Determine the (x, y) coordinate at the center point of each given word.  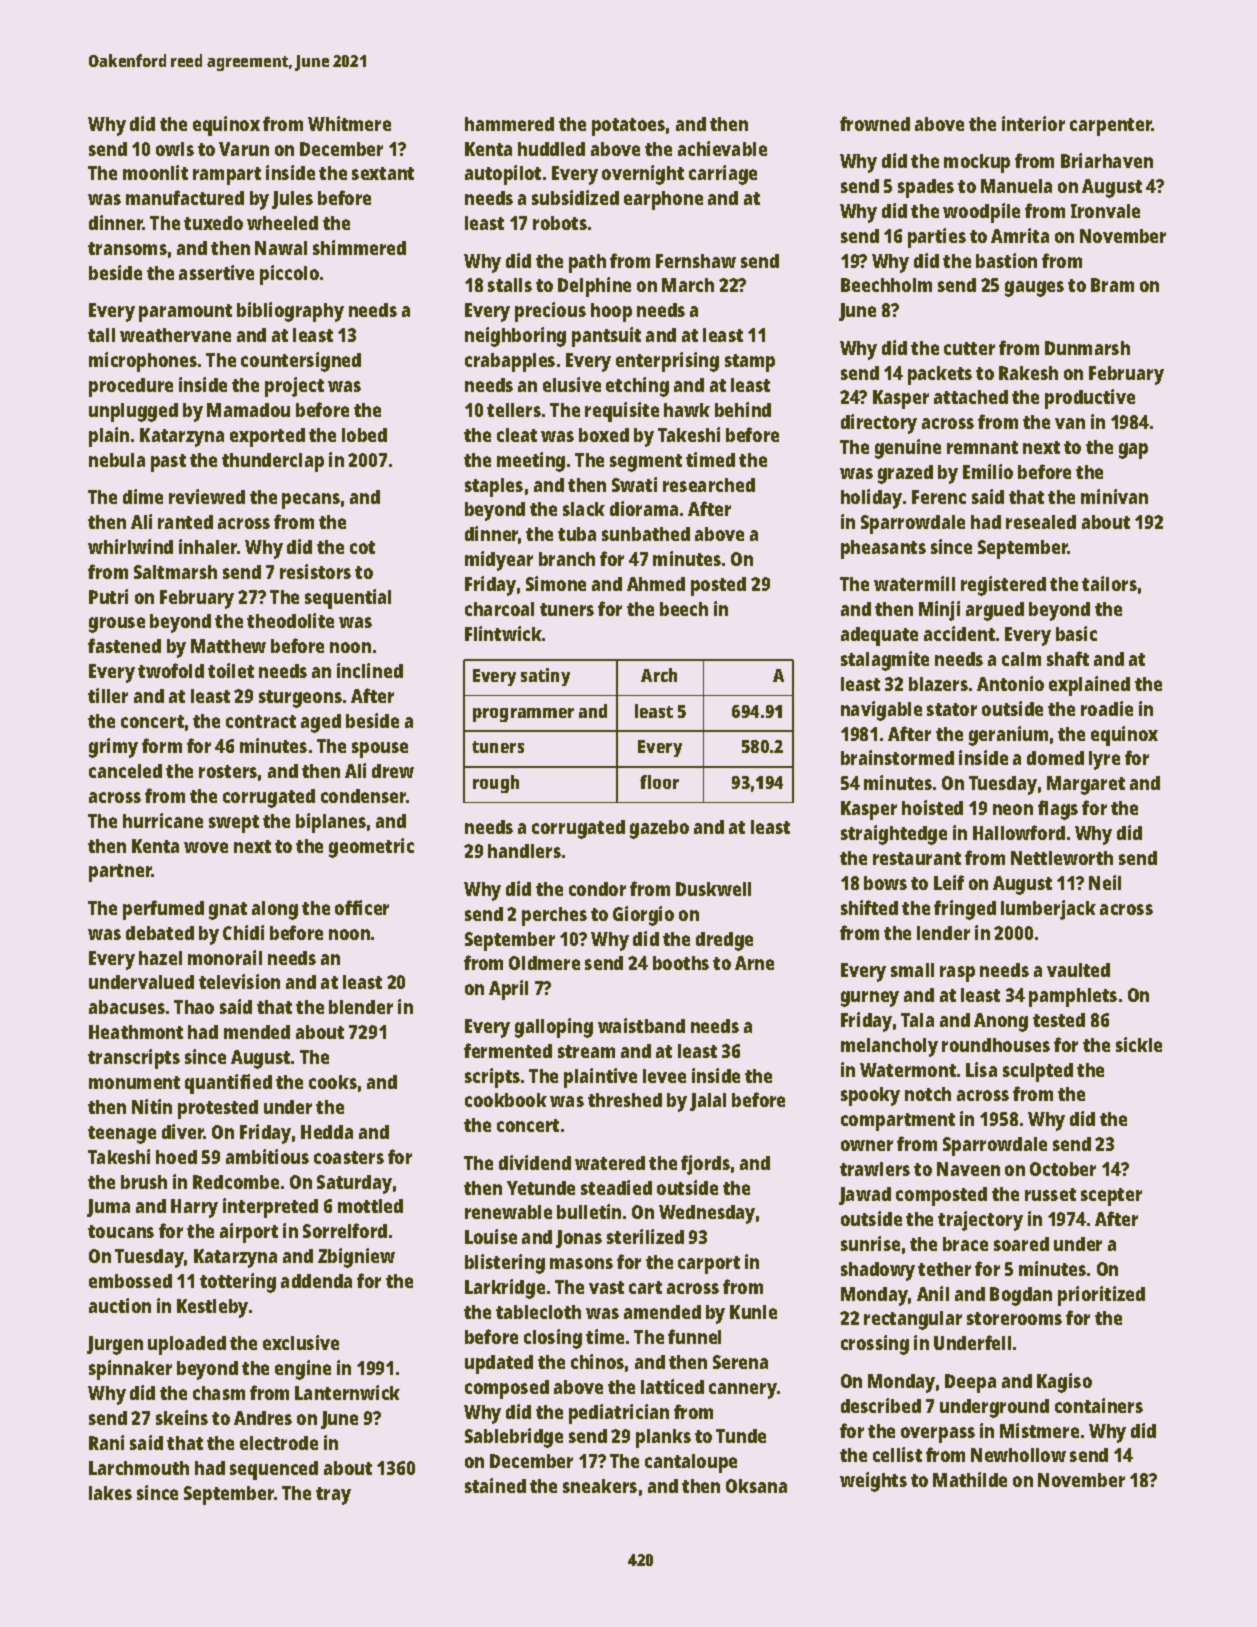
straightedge (894, 835)
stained (495, 1485)
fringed (965, 910)
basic (1076, 633)
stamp (750, 363)
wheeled (282, 223)
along (275, 910)
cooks (333, 1082)
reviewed (207, 496)
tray (333, 1496)
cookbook (506, 1100)
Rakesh (1028, 373)
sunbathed (646, 534)
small (912, 970)
